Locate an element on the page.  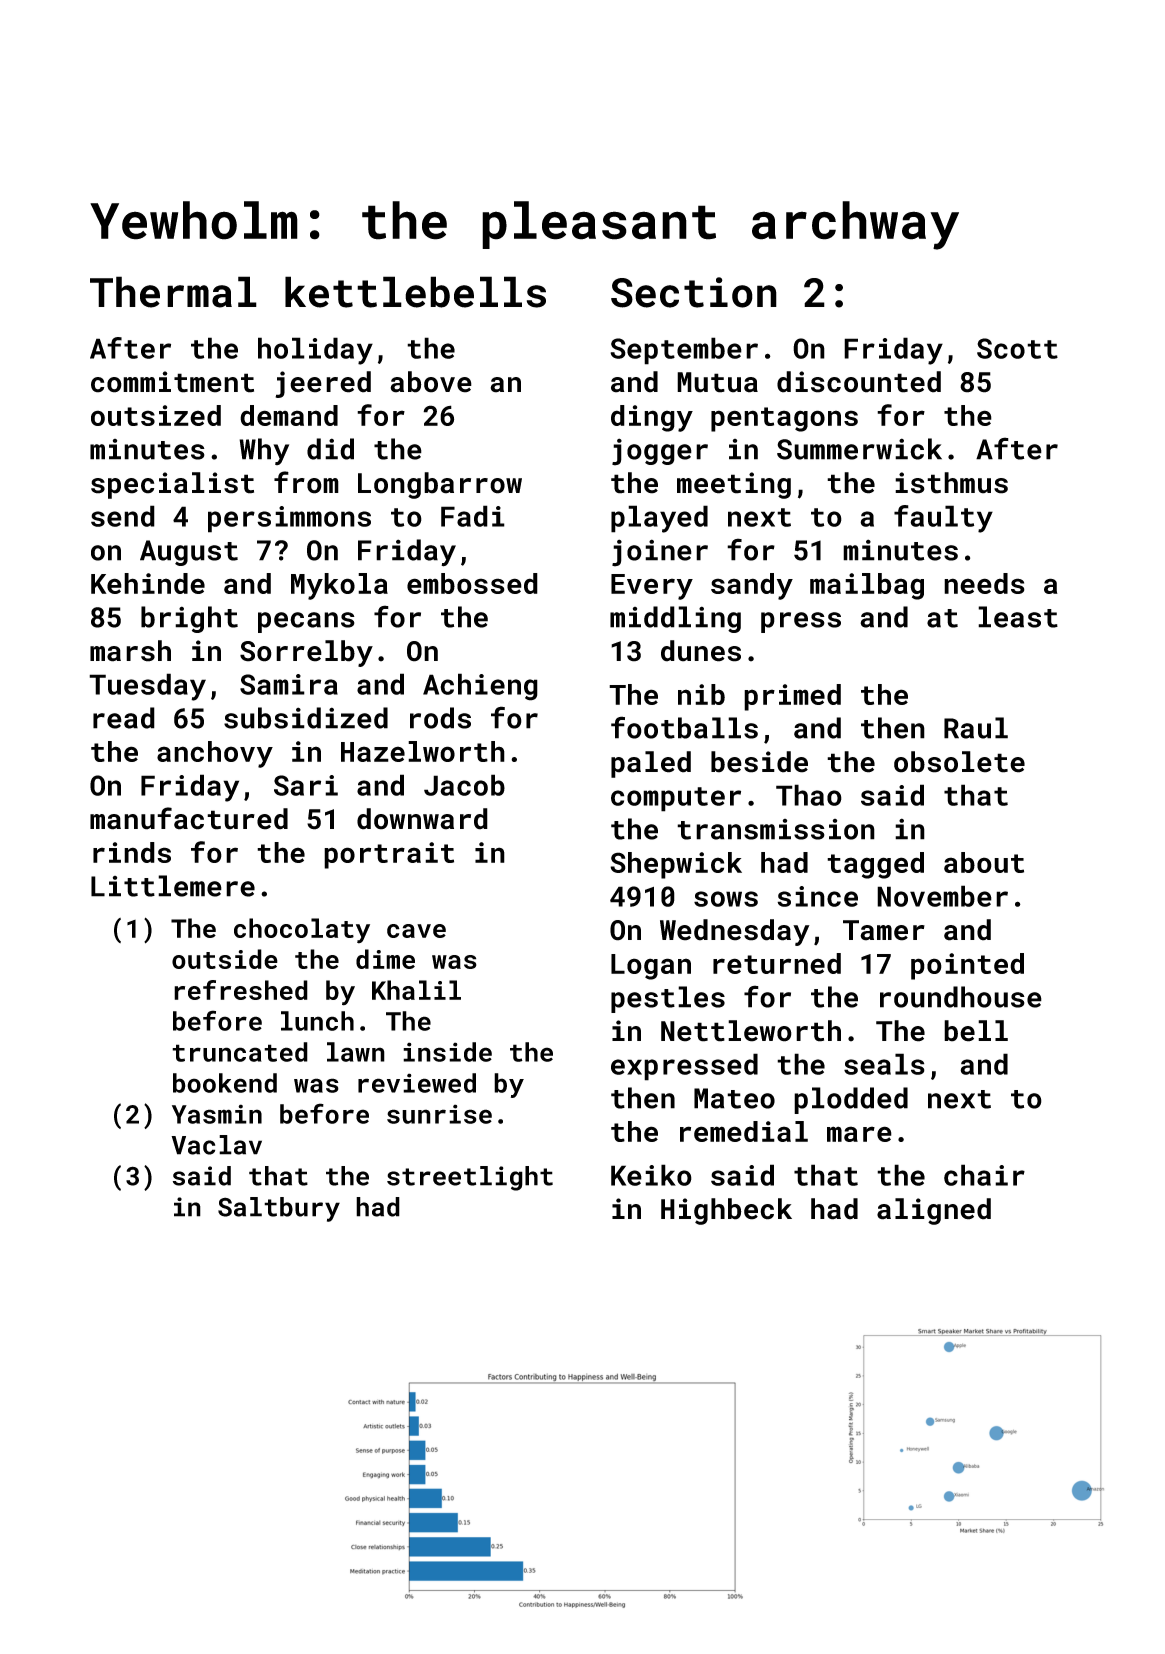
streetlight is located at coordinates (470, 1178).
